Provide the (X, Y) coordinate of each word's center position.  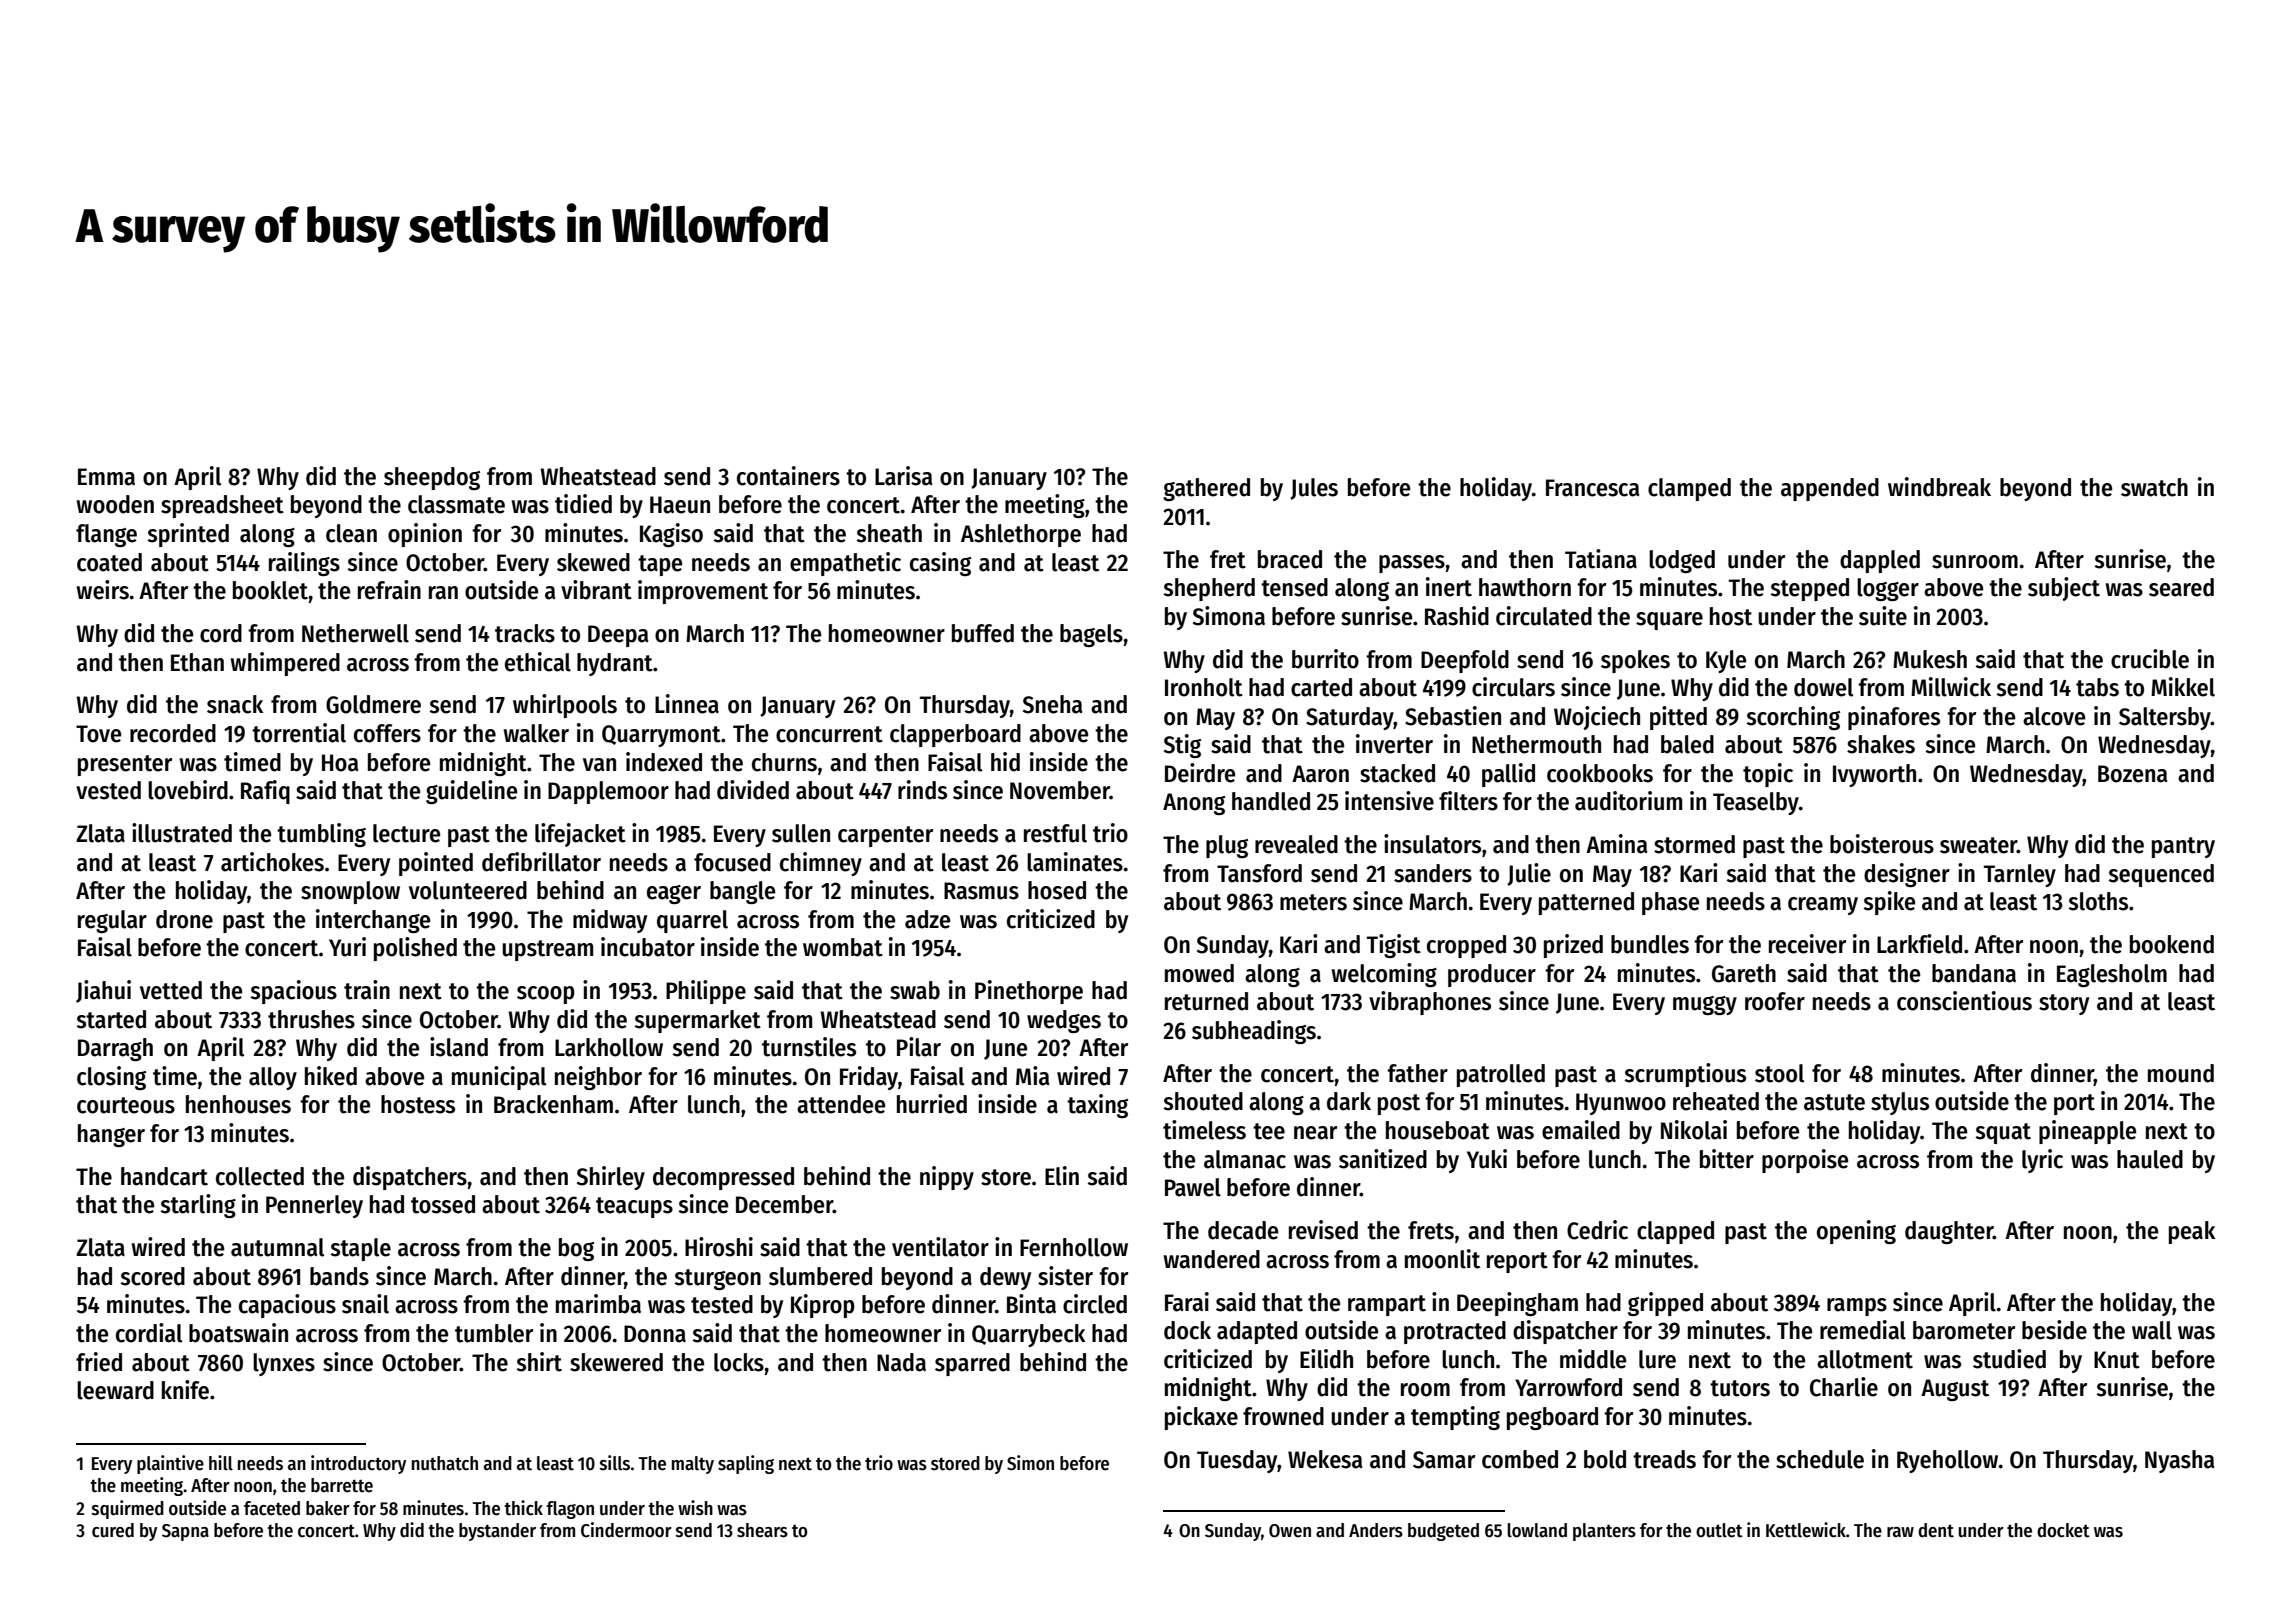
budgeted (1443, 1532)
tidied (583, 504)
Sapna (185, 1532)
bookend (2172, 944)
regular (112, 921)
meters (1313, 902)
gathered (1206, 489)
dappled (1880, 561)
